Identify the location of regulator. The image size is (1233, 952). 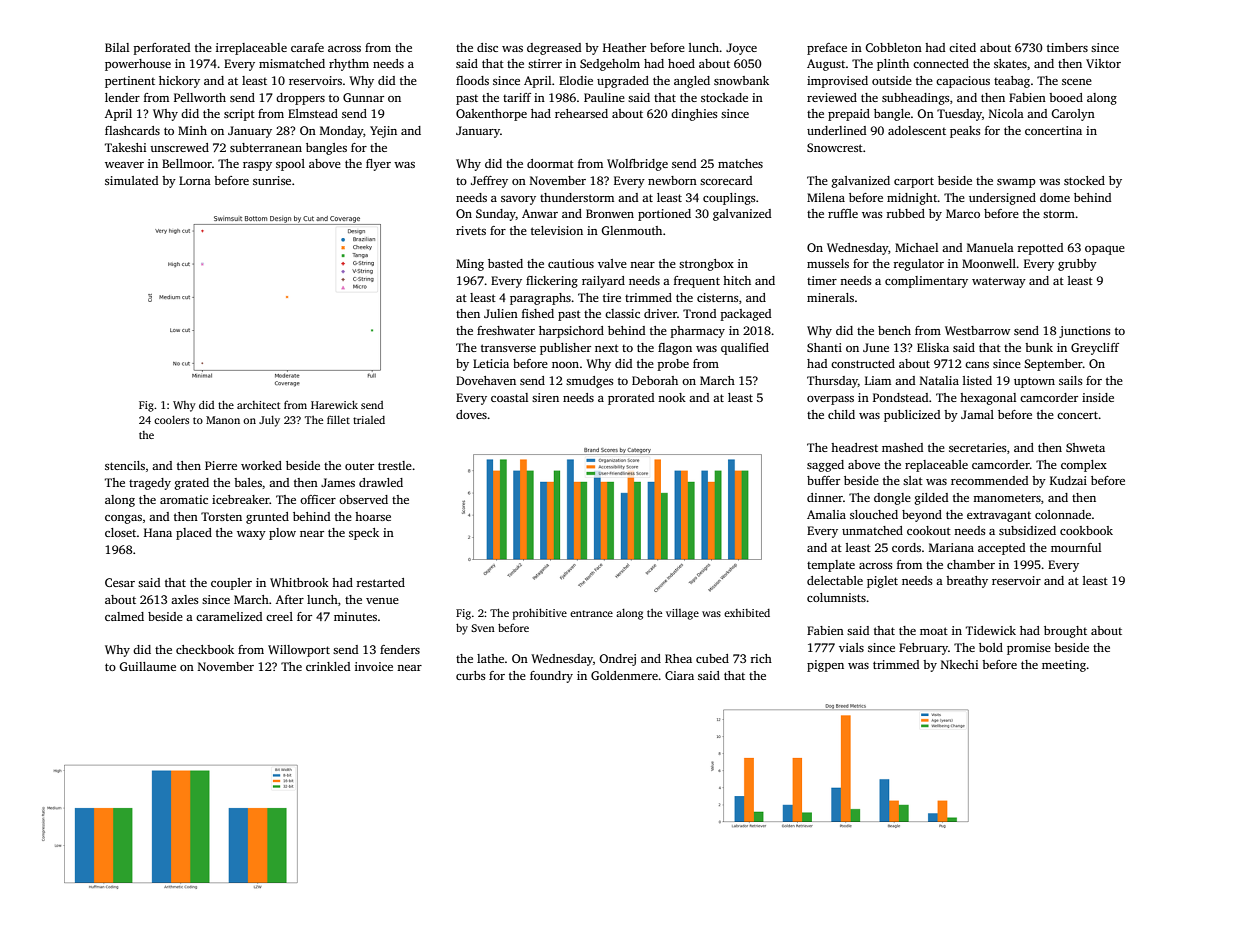
(918, 265).
